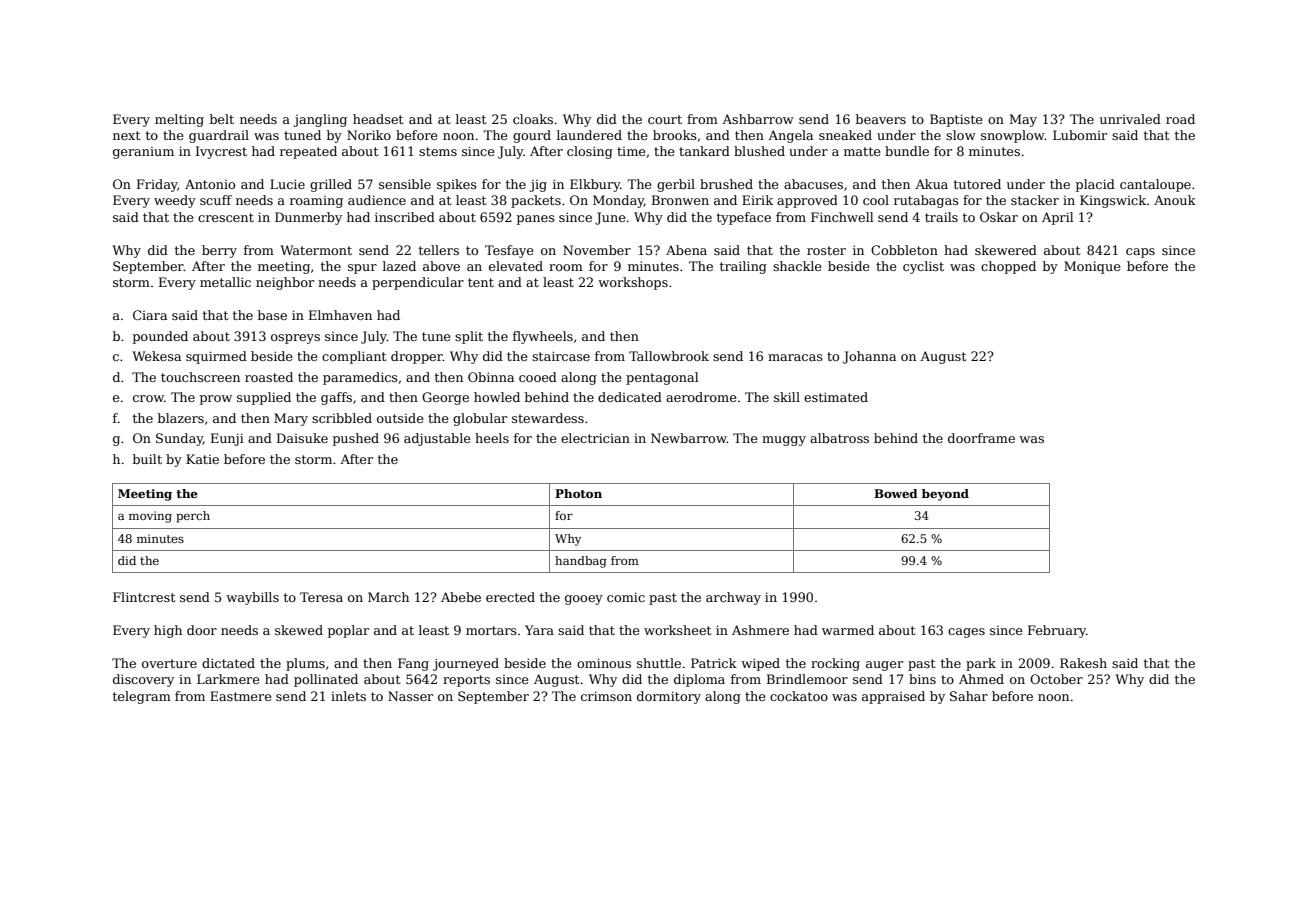 The image size is (1308, 924). What do you see at coordinates (348, 631) in the image?
I see `poplar` at bounding box center [348, 631].
